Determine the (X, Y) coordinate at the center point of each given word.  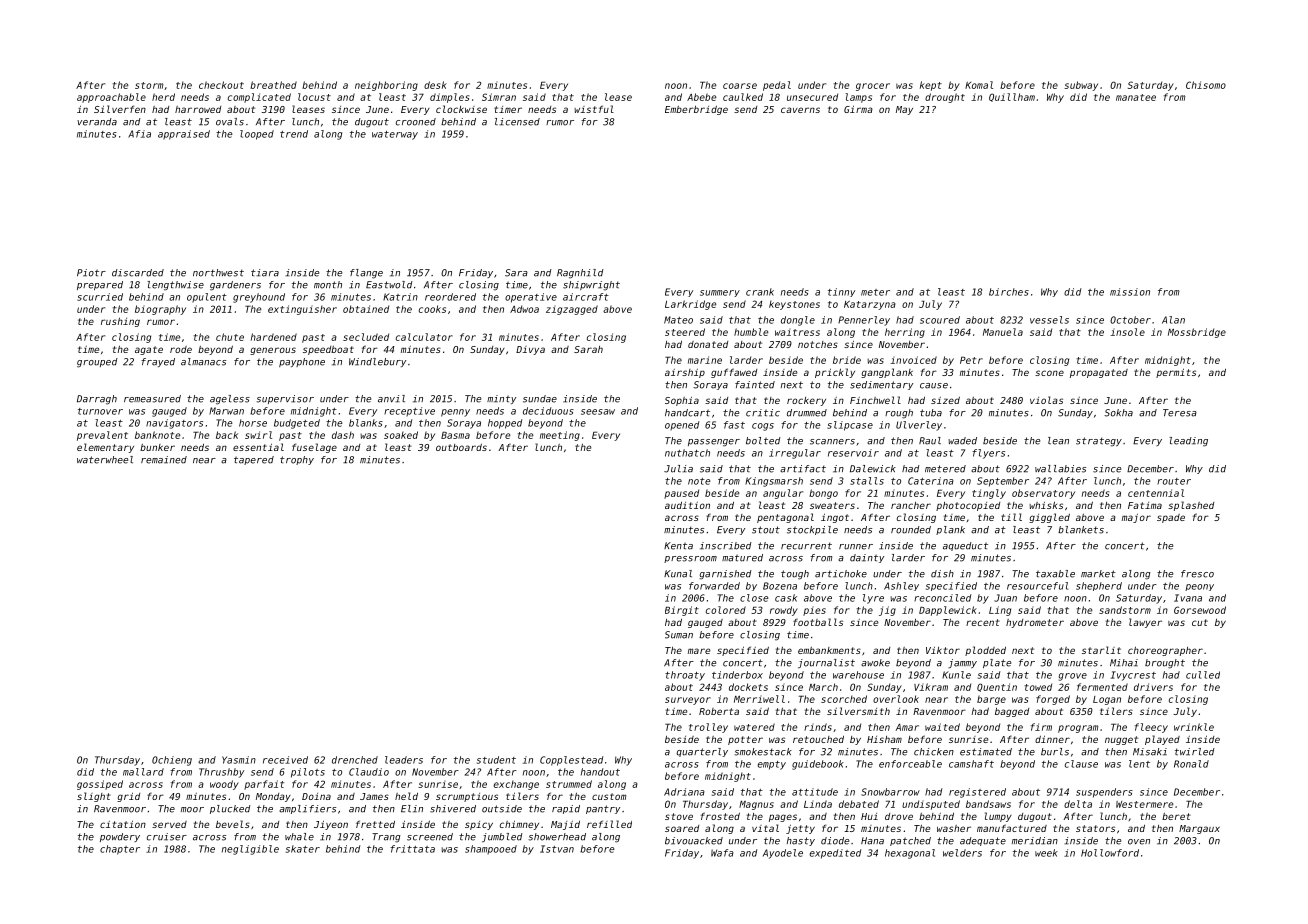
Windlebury (377, 362)
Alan (1173, 320)
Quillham (1012, 97)
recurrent (806, 546)
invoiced (913, 360)
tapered (254, 460)
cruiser (167, 837)
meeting (560, 436)
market (1098, 574)
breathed (273, 85)
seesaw (598, 412)
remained (164, 460)
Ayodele (783, 854)
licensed (517, 122)
